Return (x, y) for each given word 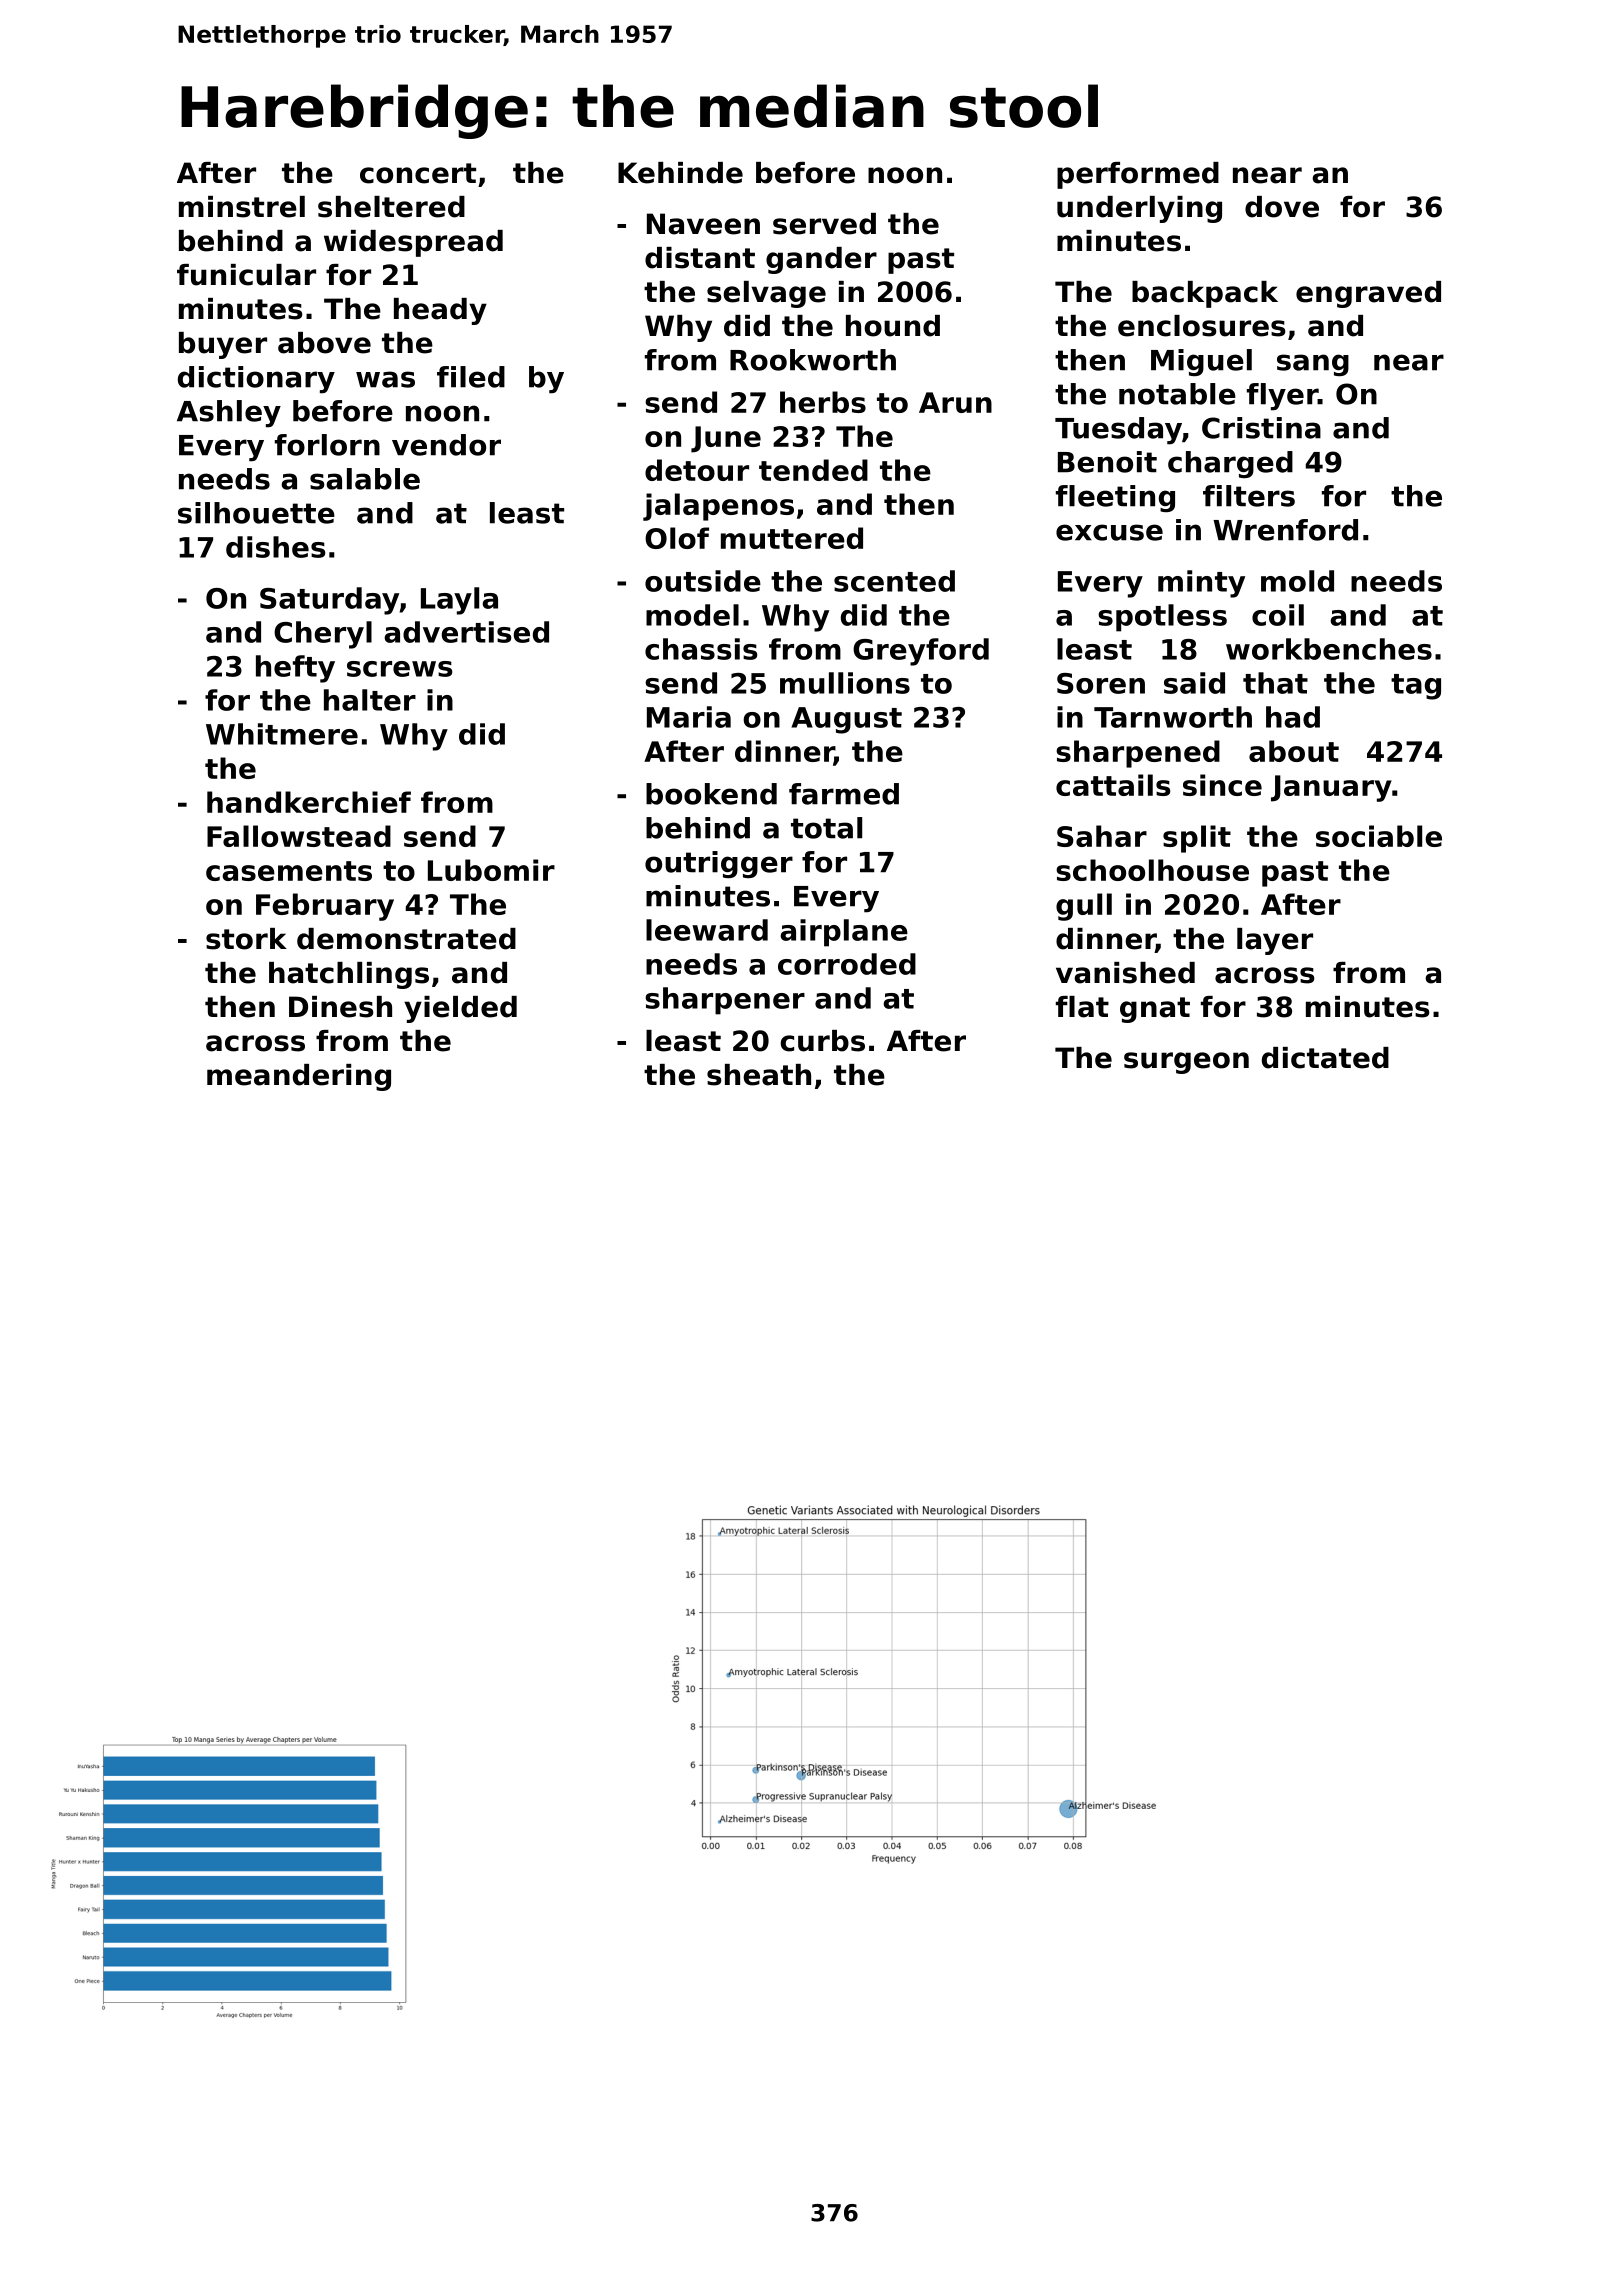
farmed (844, 794)
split (1197, 839)
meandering (299, 1077)
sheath (759, 1075)
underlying (1139, 209)
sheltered (391, 207)
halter (370, 700)
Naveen (703, 224)
